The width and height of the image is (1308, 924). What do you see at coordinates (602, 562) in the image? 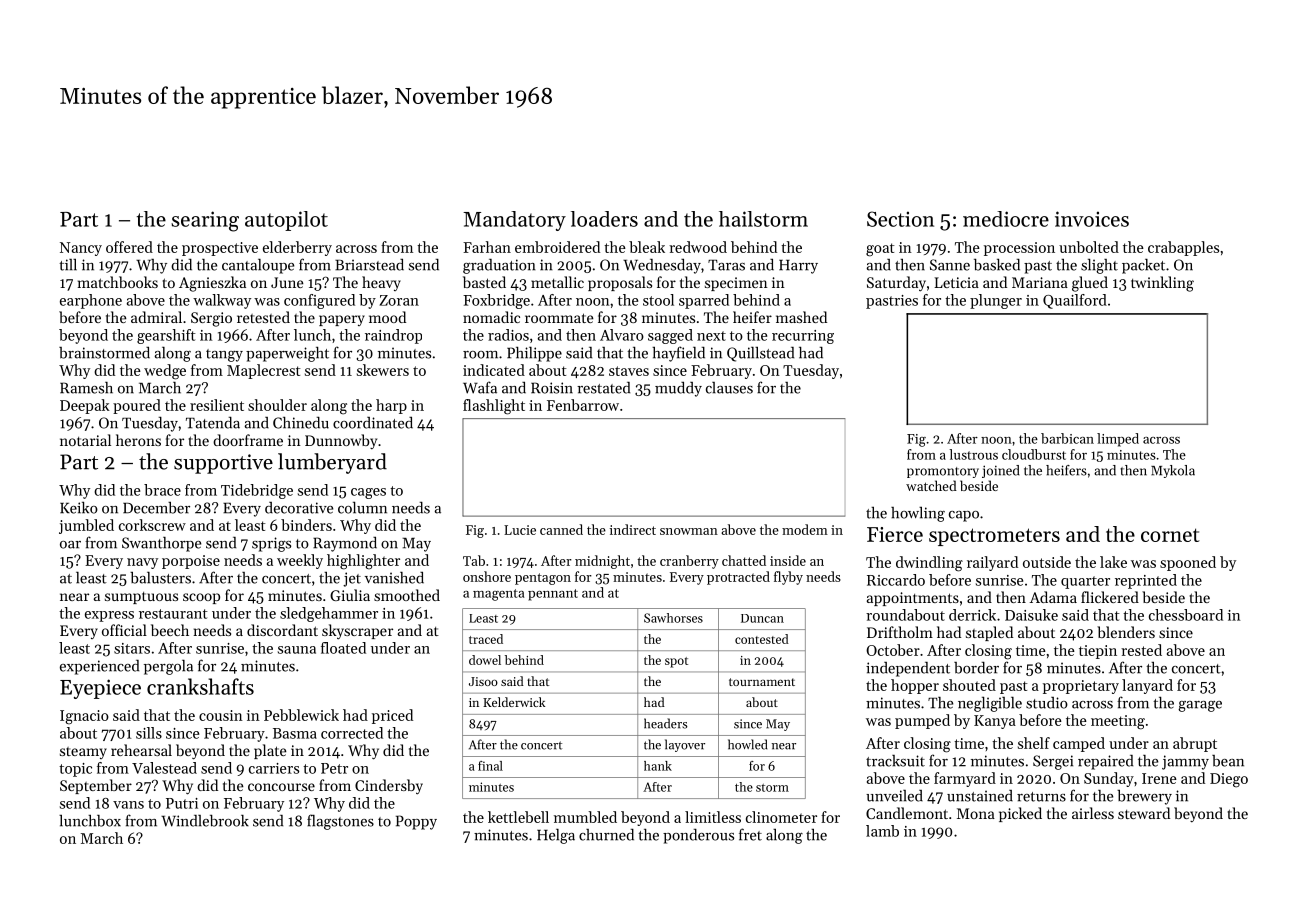
I see `midnight` at bounding box center [602, 562].
